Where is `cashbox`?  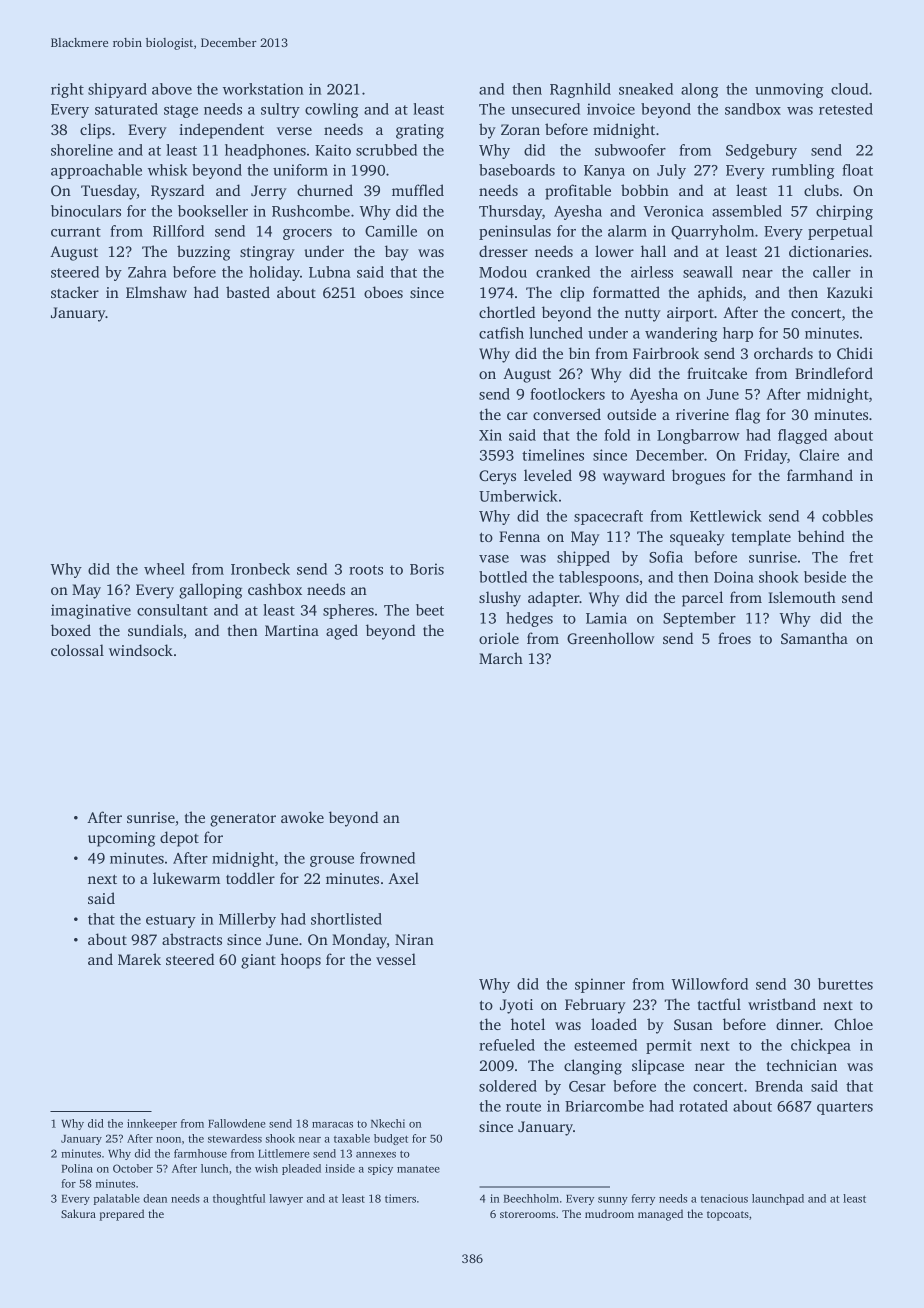 cashbox is located at coordinates (275, 589).
